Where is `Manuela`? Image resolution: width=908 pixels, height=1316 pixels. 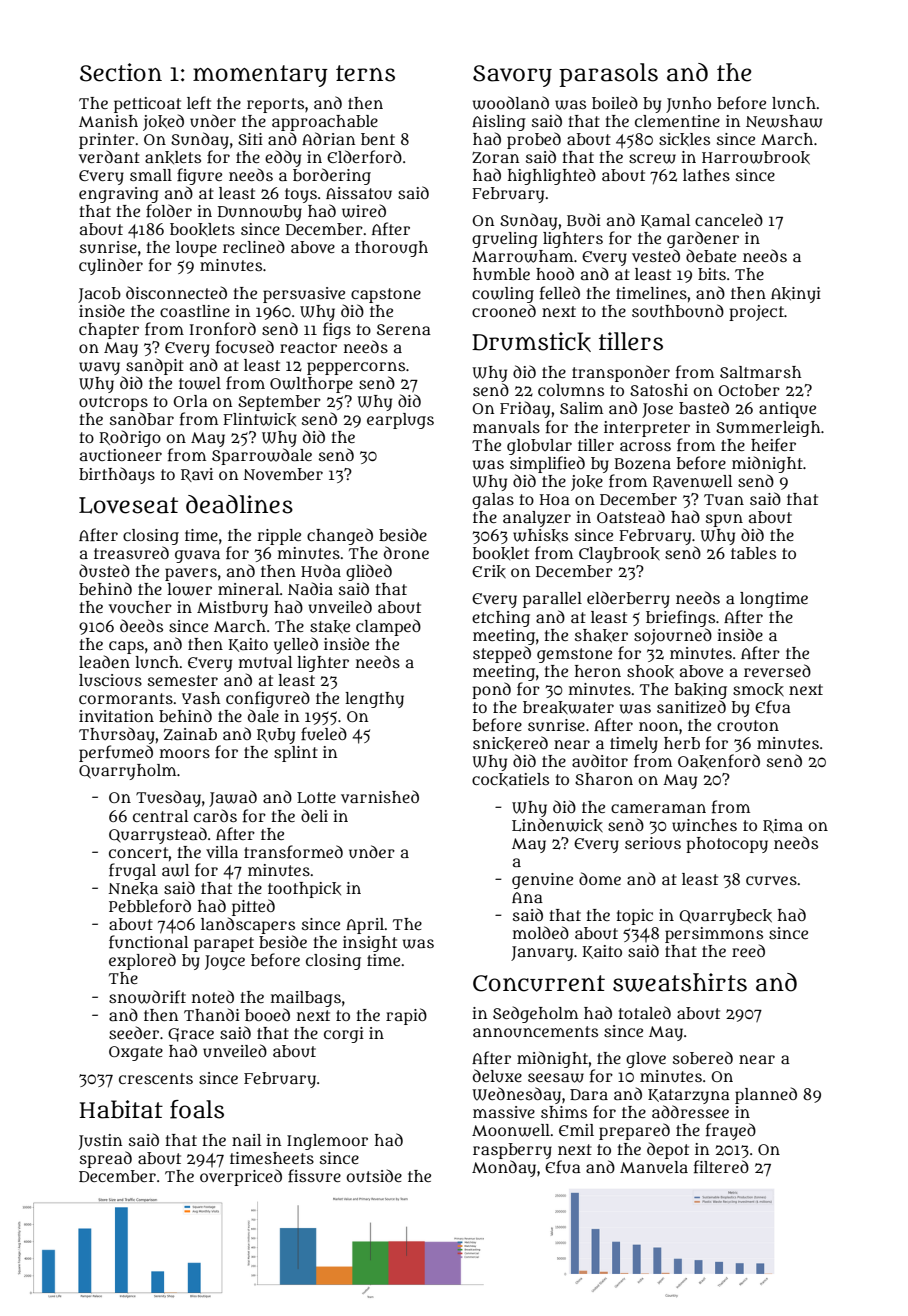 Manuela is located at coordinates (654, 1167).
